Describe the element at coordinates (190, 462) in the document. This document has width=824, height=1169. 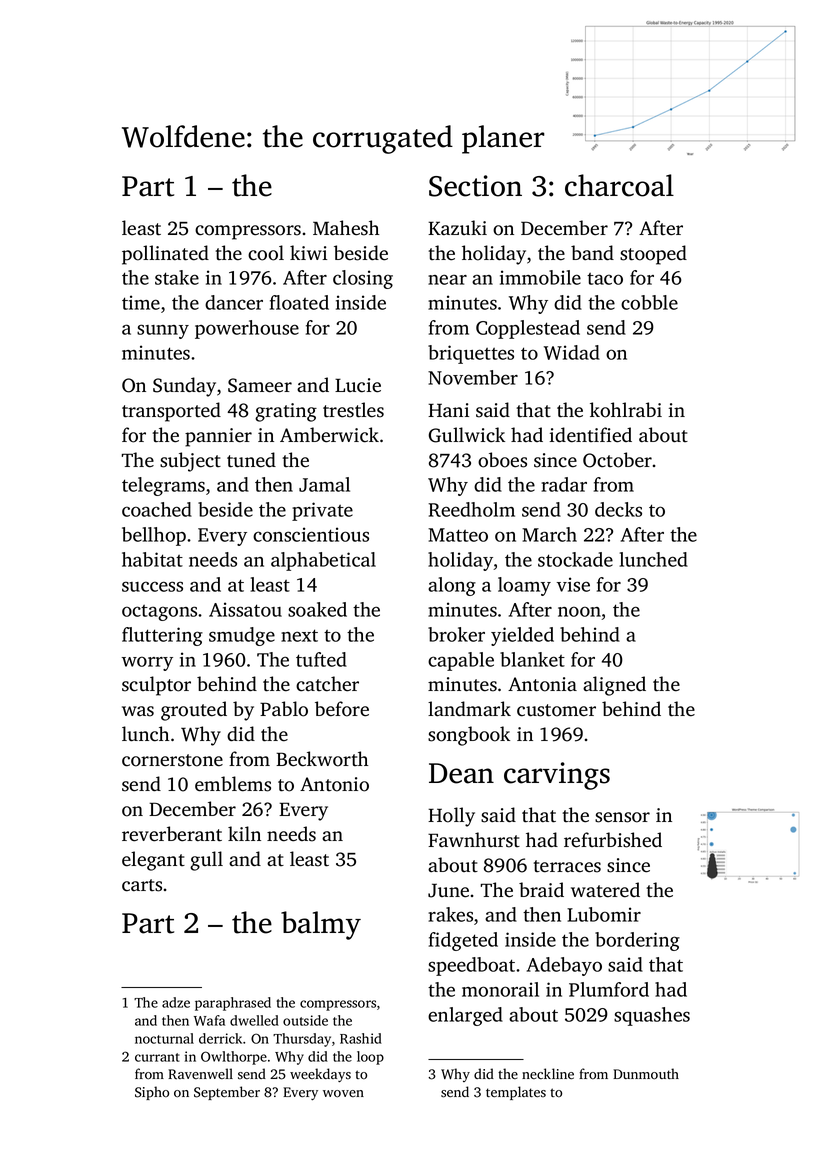
I see `subject` at that location.
